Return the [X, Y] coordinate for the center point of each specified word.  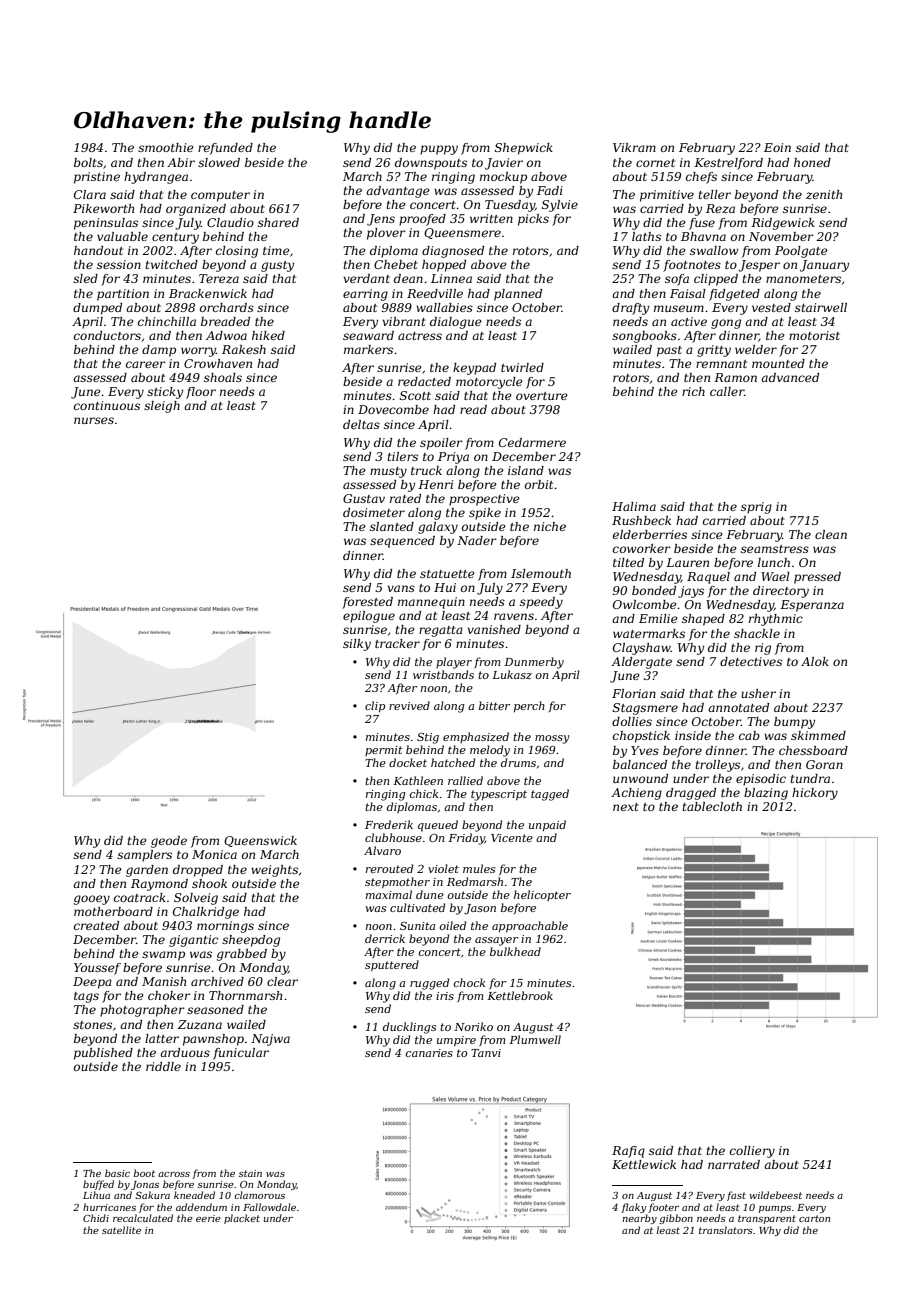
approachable [530, 926]
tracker [397, 643]
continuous [107, 405]
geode [169, 842]
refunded [225, 149]
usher [758, 693]
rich [693, 391]
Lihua [96, 1195]
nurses [94, 420]
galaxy [438, 528]
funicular [241, 1054]
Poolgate [801, 252]
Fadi [550, 190]
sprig [756, 508]
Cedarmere [532, 442]
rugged [429, 984]
